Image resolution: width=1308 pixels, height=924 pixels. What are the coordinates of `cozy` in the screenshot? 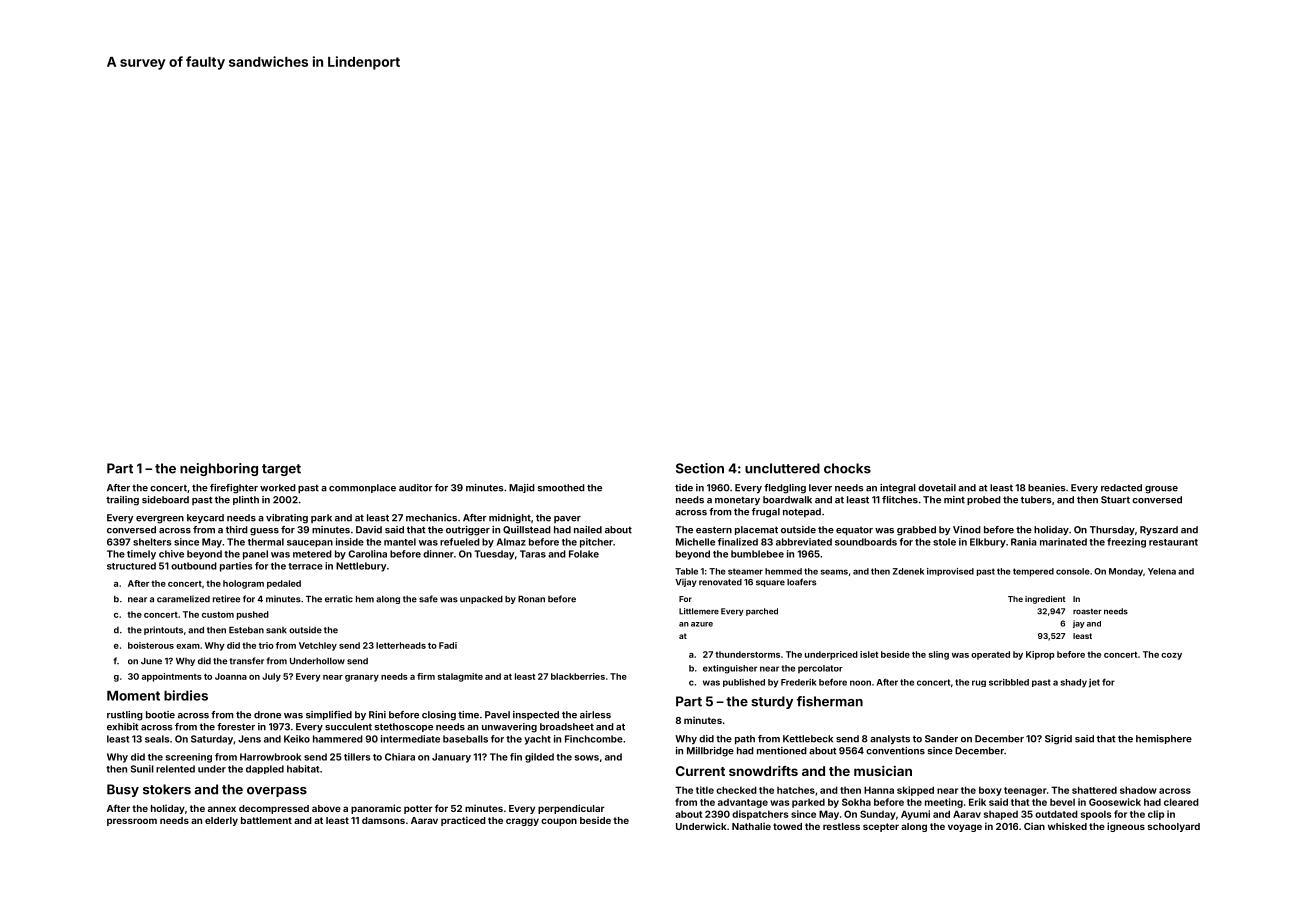 It's located at (1171, 656).
